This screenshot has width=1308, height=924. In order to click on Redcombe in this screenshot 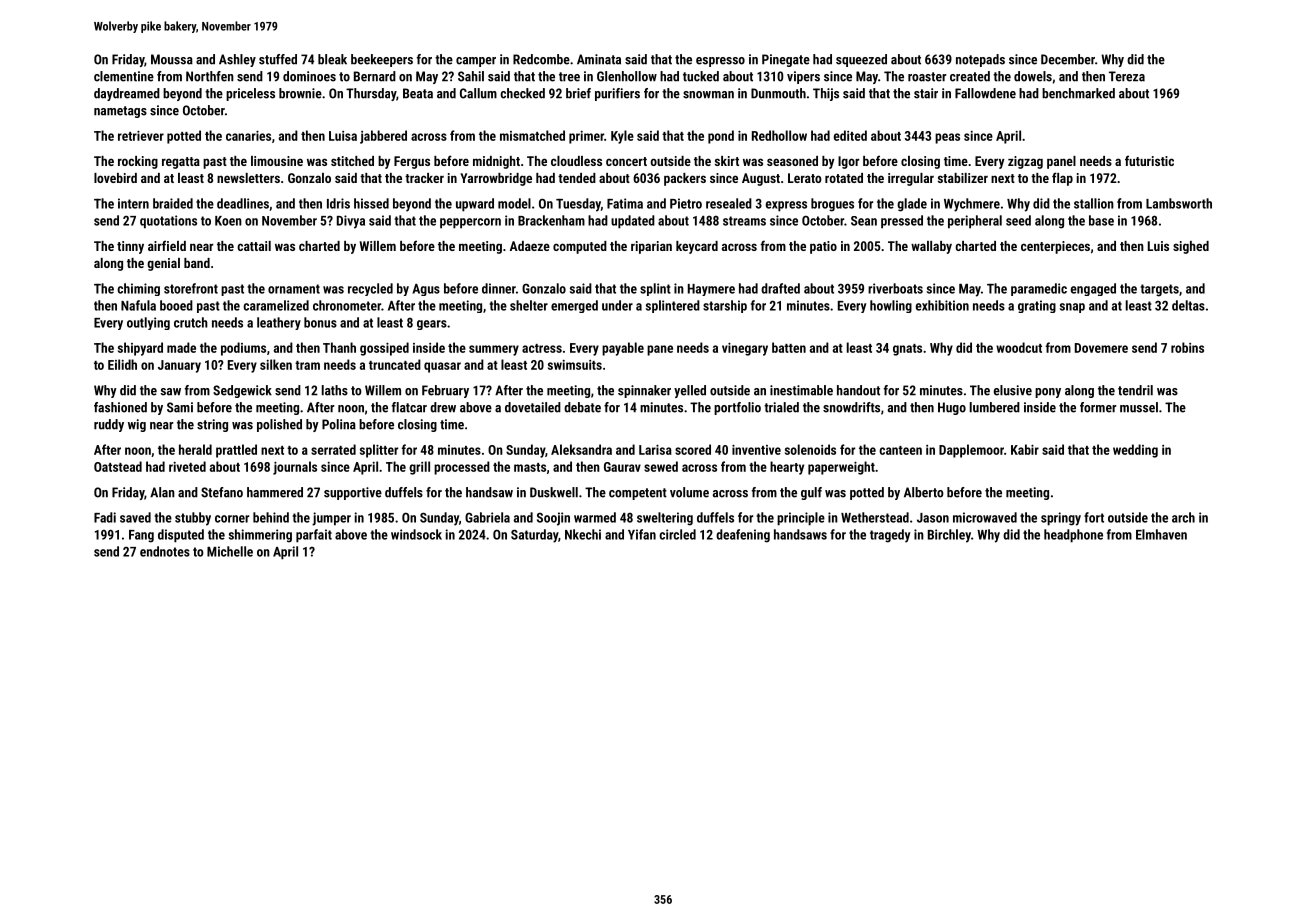, I will do `click(541, 59)`.
